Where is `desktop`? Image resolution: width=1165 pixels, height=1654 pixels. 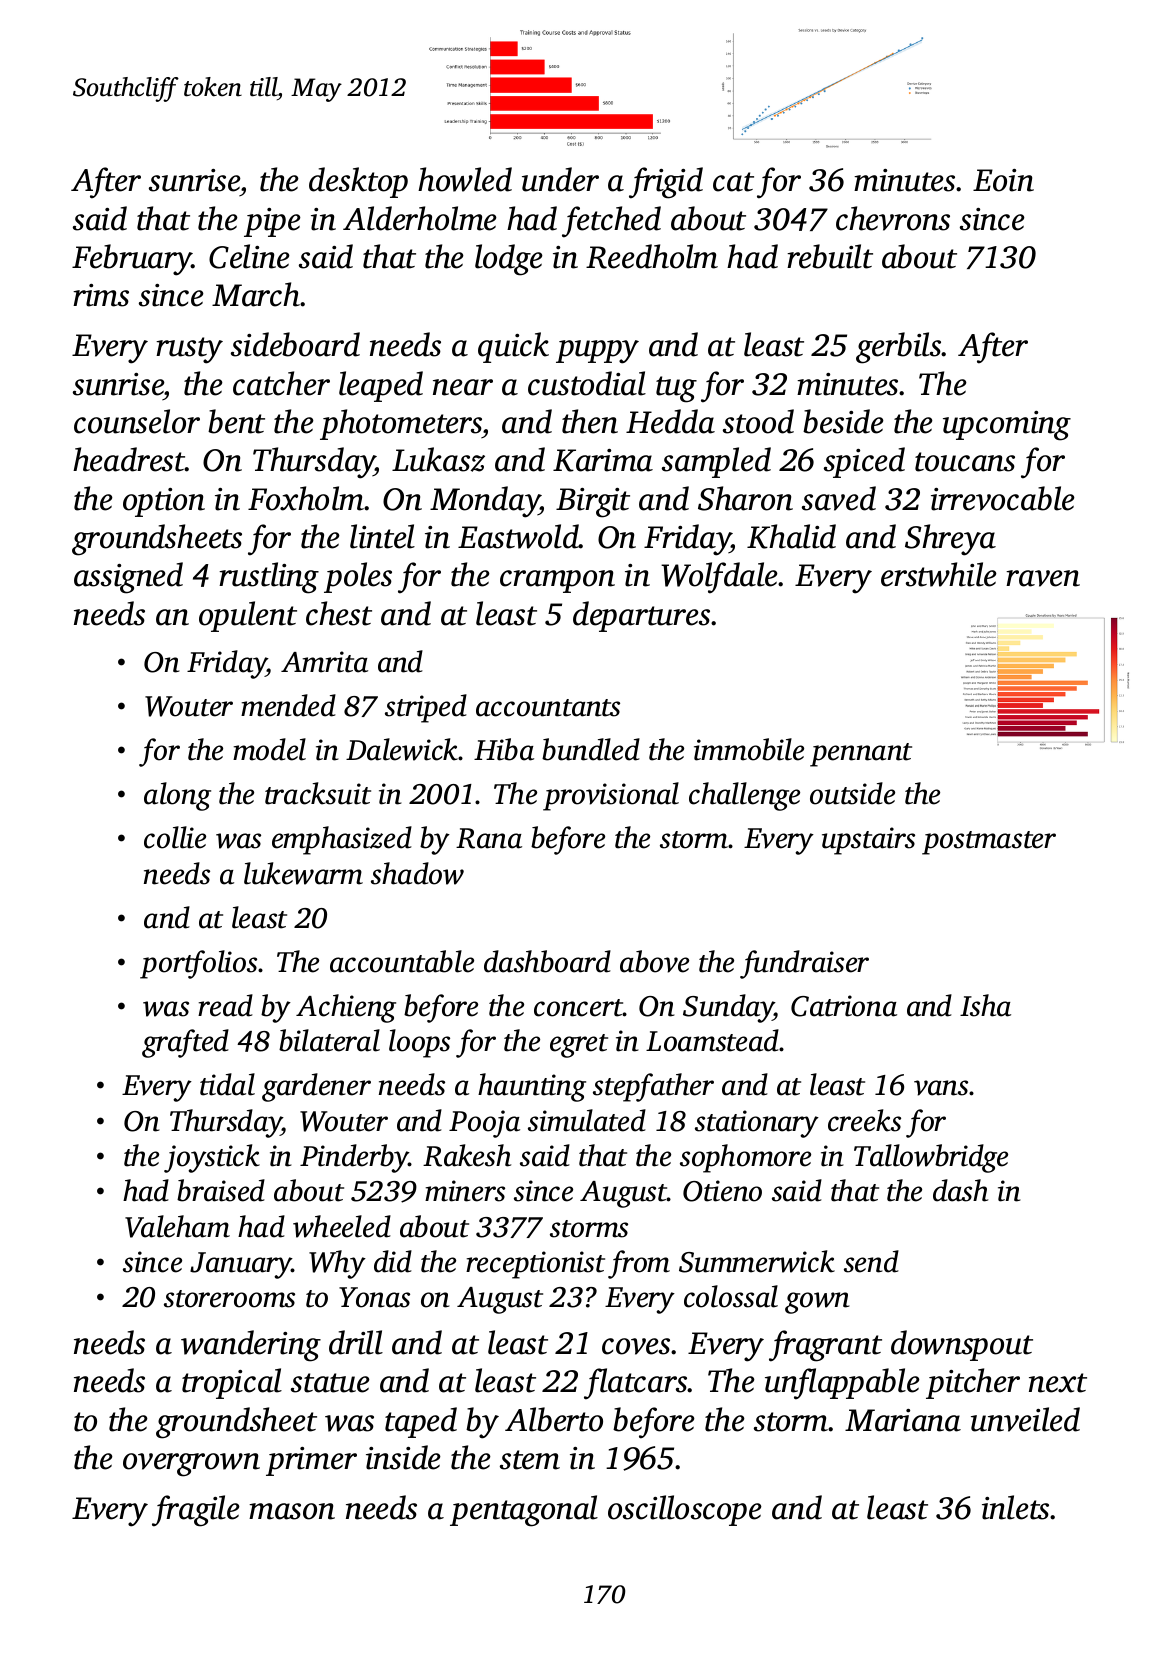 desktop is located at coordinates (358, 182).
